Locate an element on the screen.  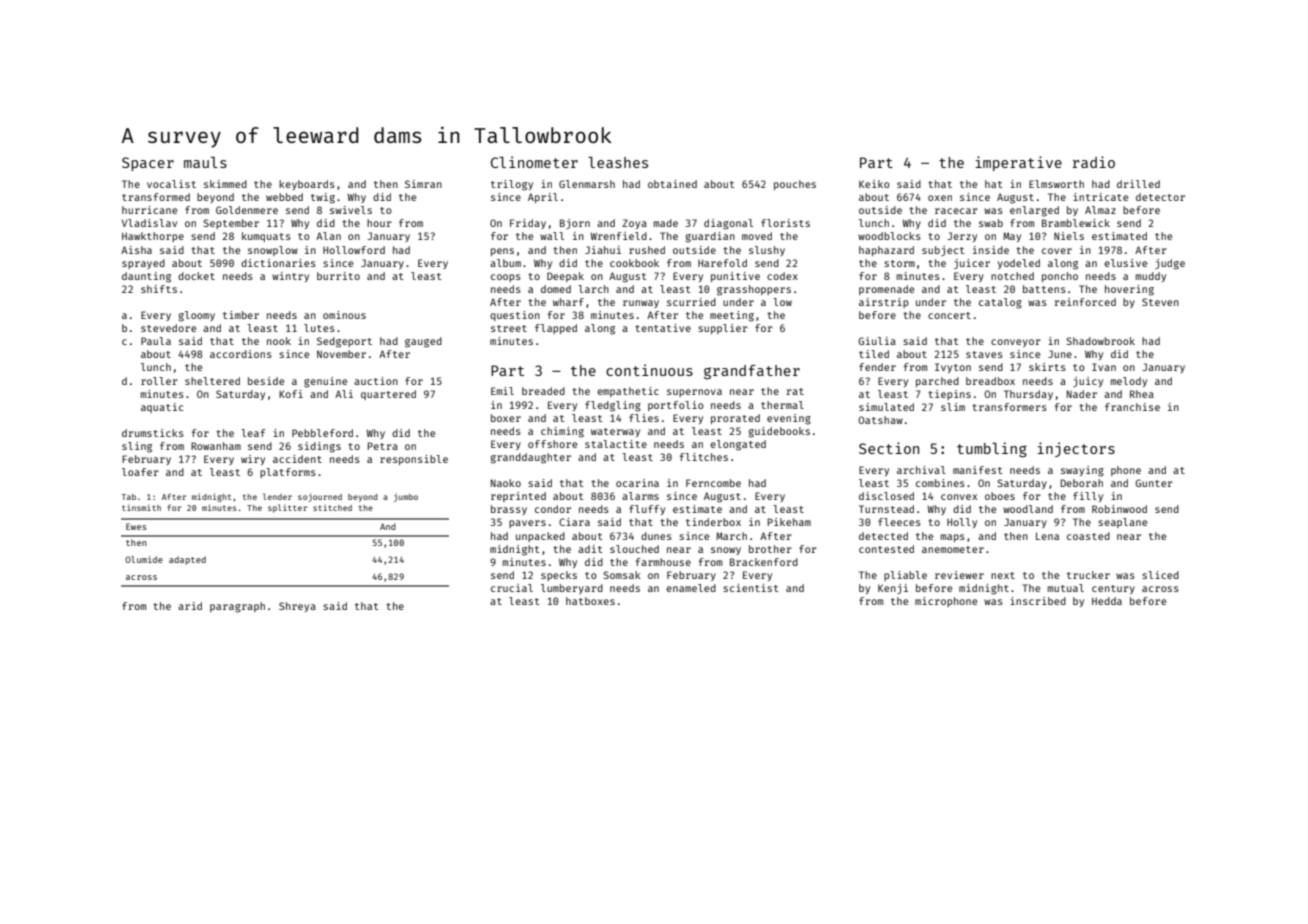
Olumide is located at coordinates (144, 559).
